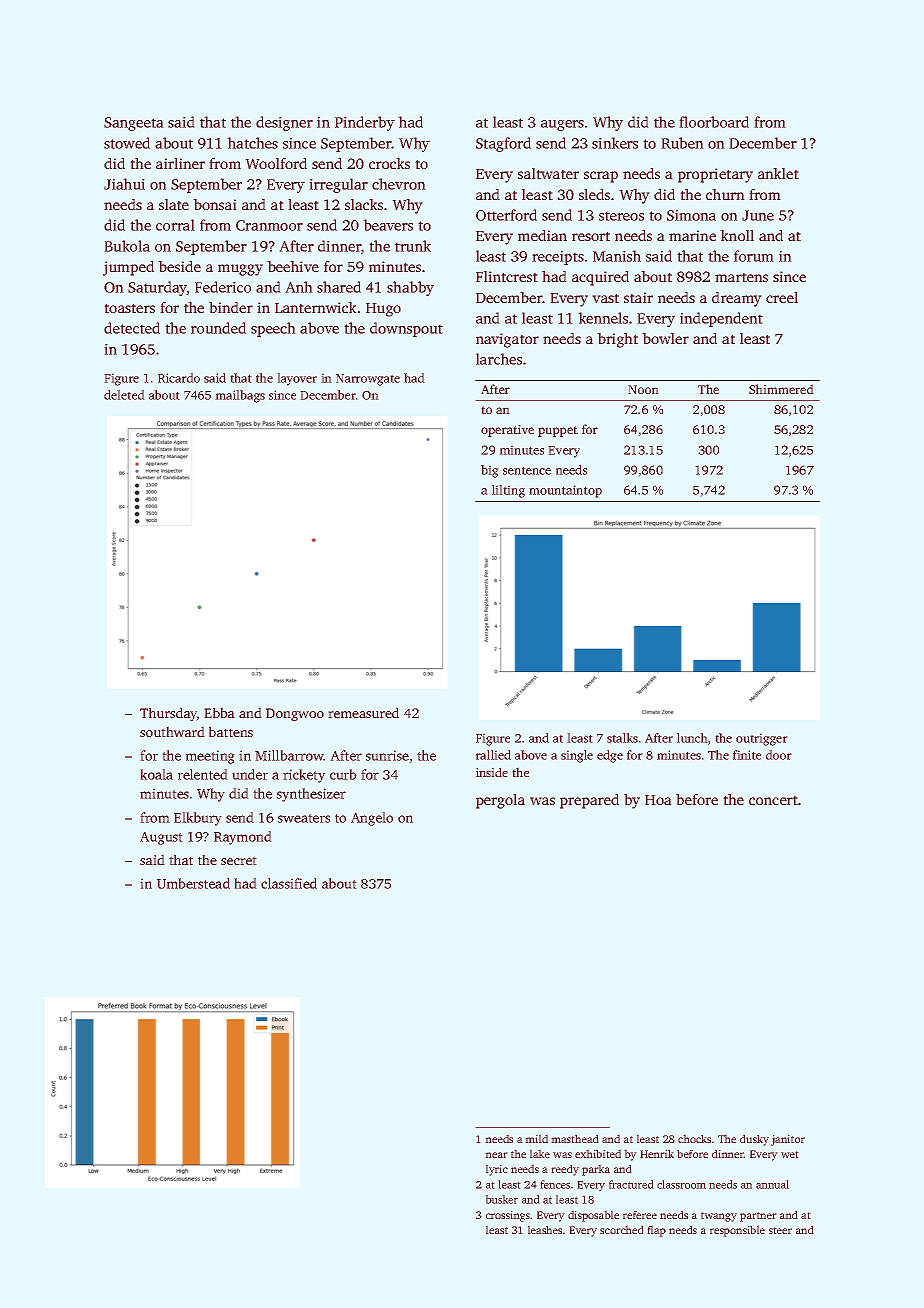 This page has width=924, height=1308. I want to click on augers, so click(562, 125).
